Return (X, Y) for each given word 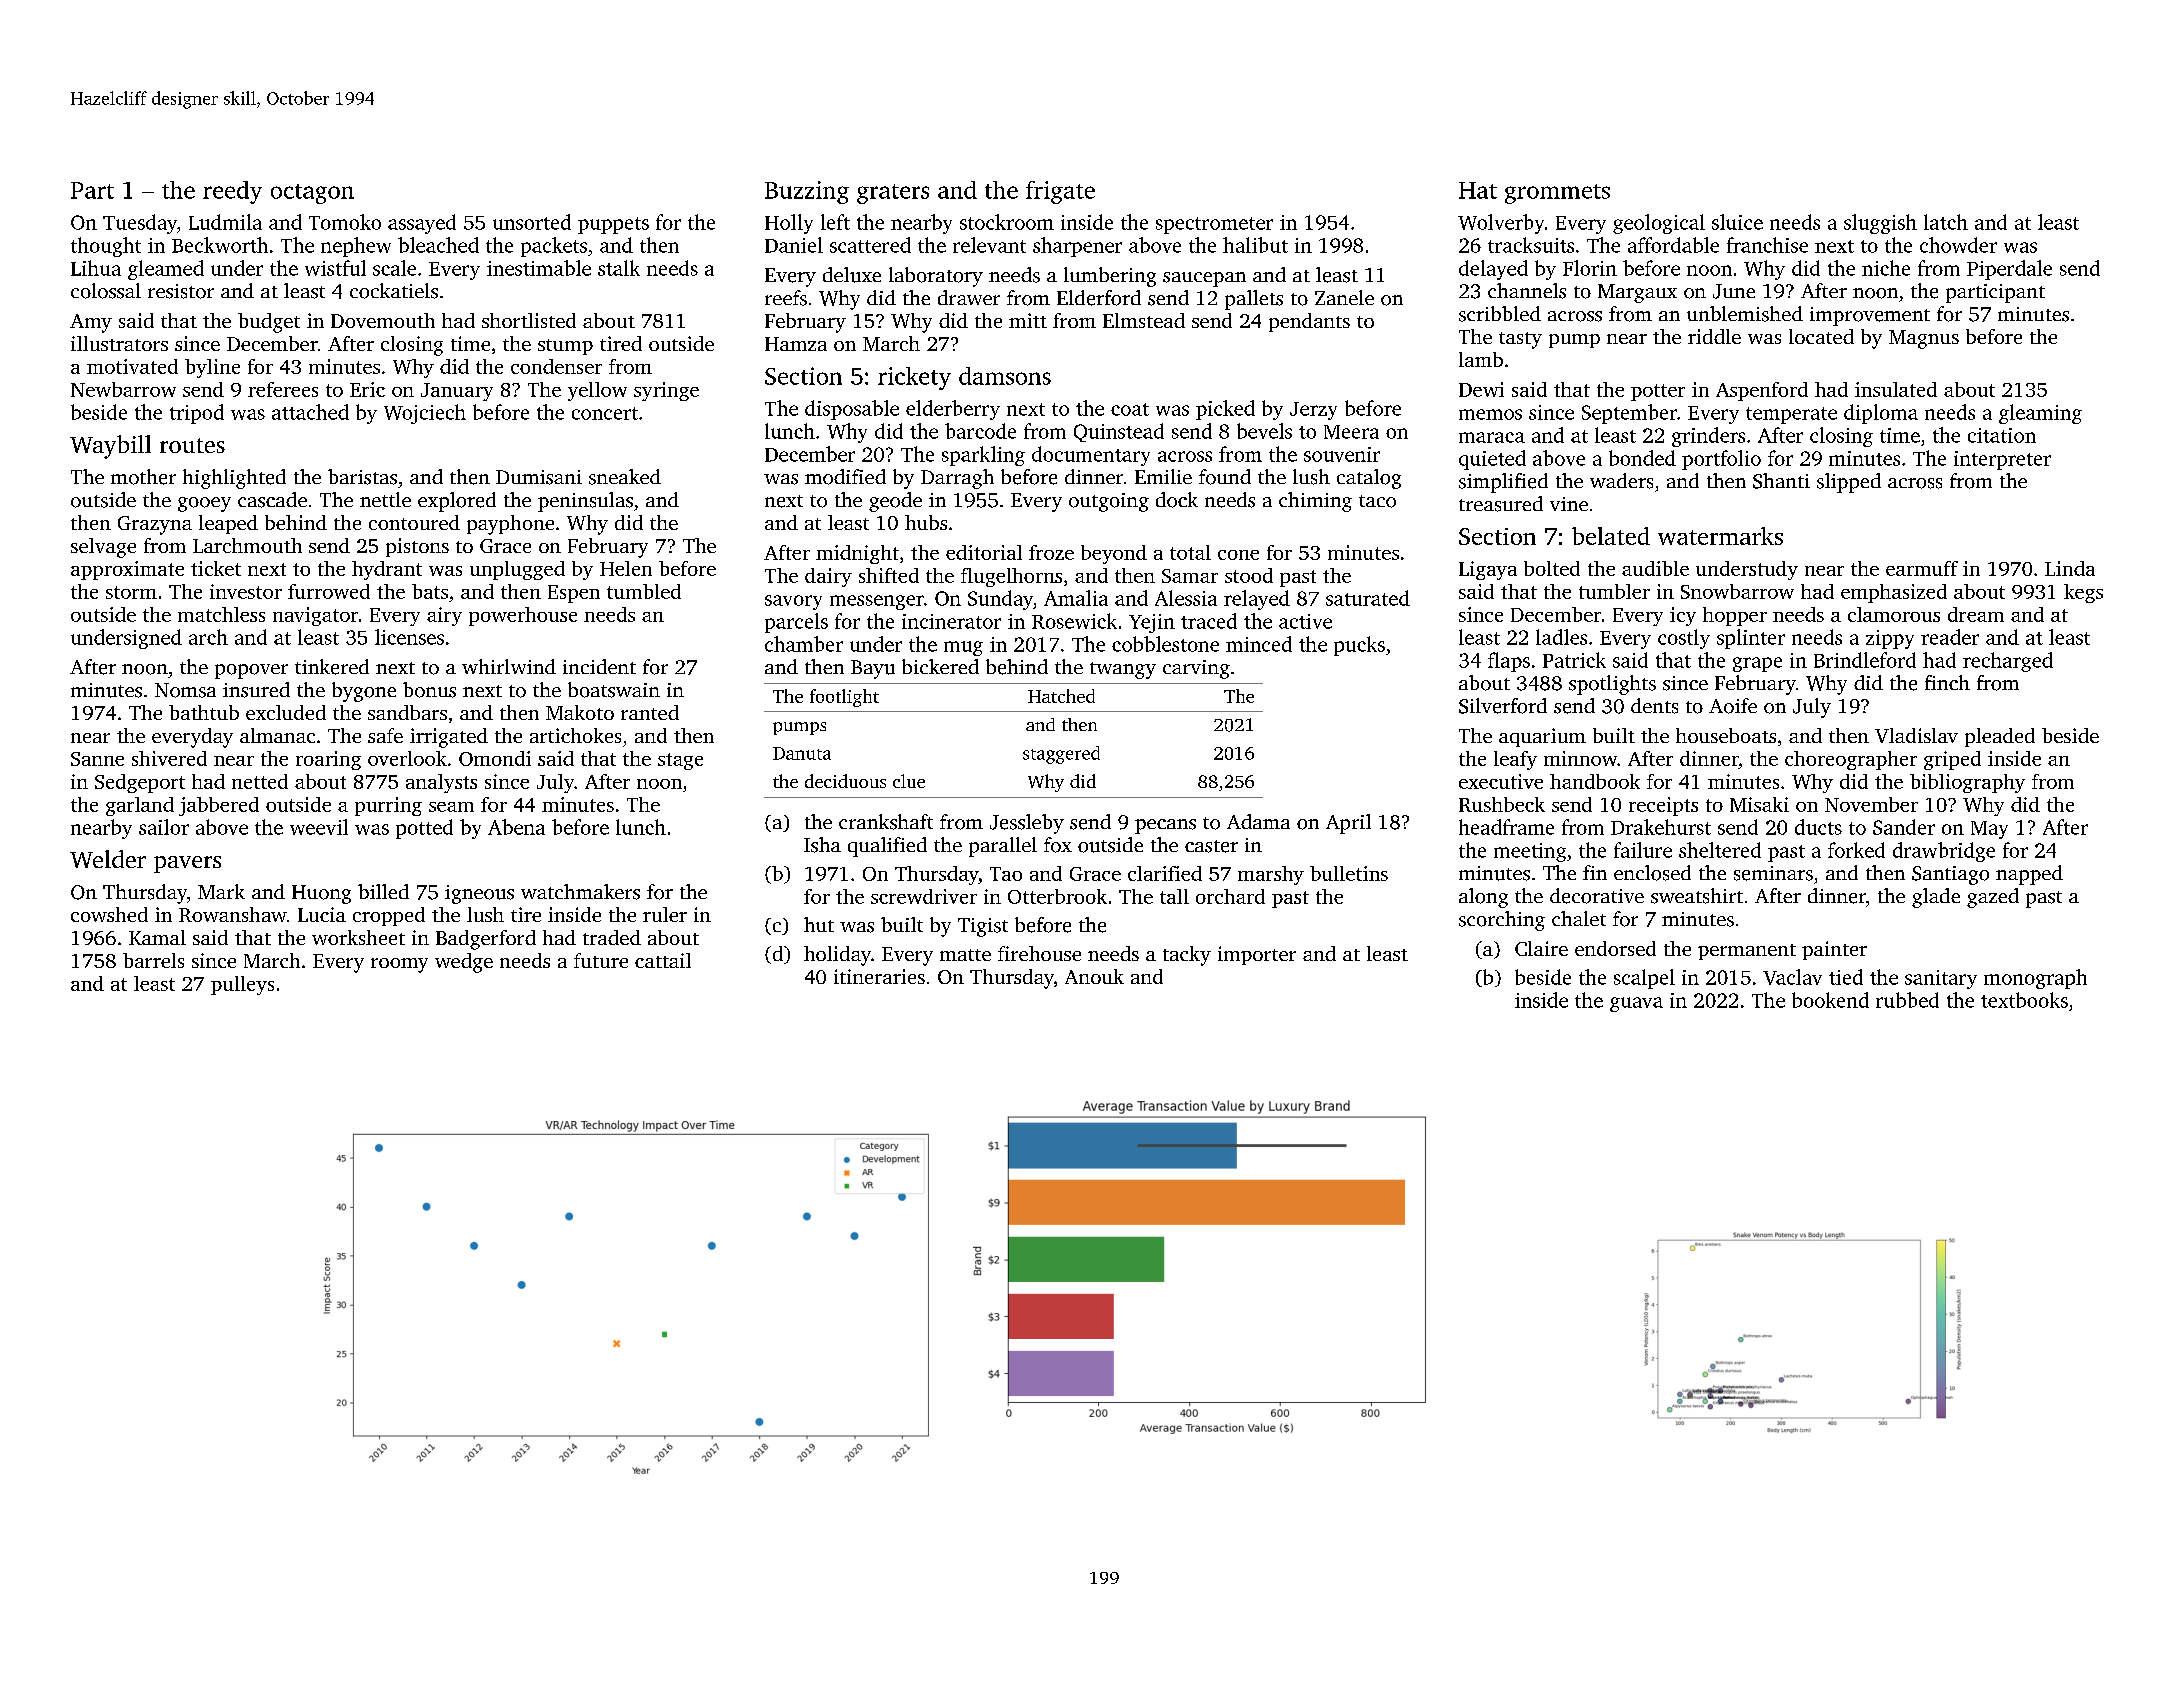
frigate (1060, 192)
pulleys (242, 985)
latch (1946, 222)
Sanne (97, 759)
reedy (232, 192)
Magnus (1924, 339)
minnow (1580, 758)
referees (283, 389)
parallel (1003, 847)
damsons (1005, 376)
